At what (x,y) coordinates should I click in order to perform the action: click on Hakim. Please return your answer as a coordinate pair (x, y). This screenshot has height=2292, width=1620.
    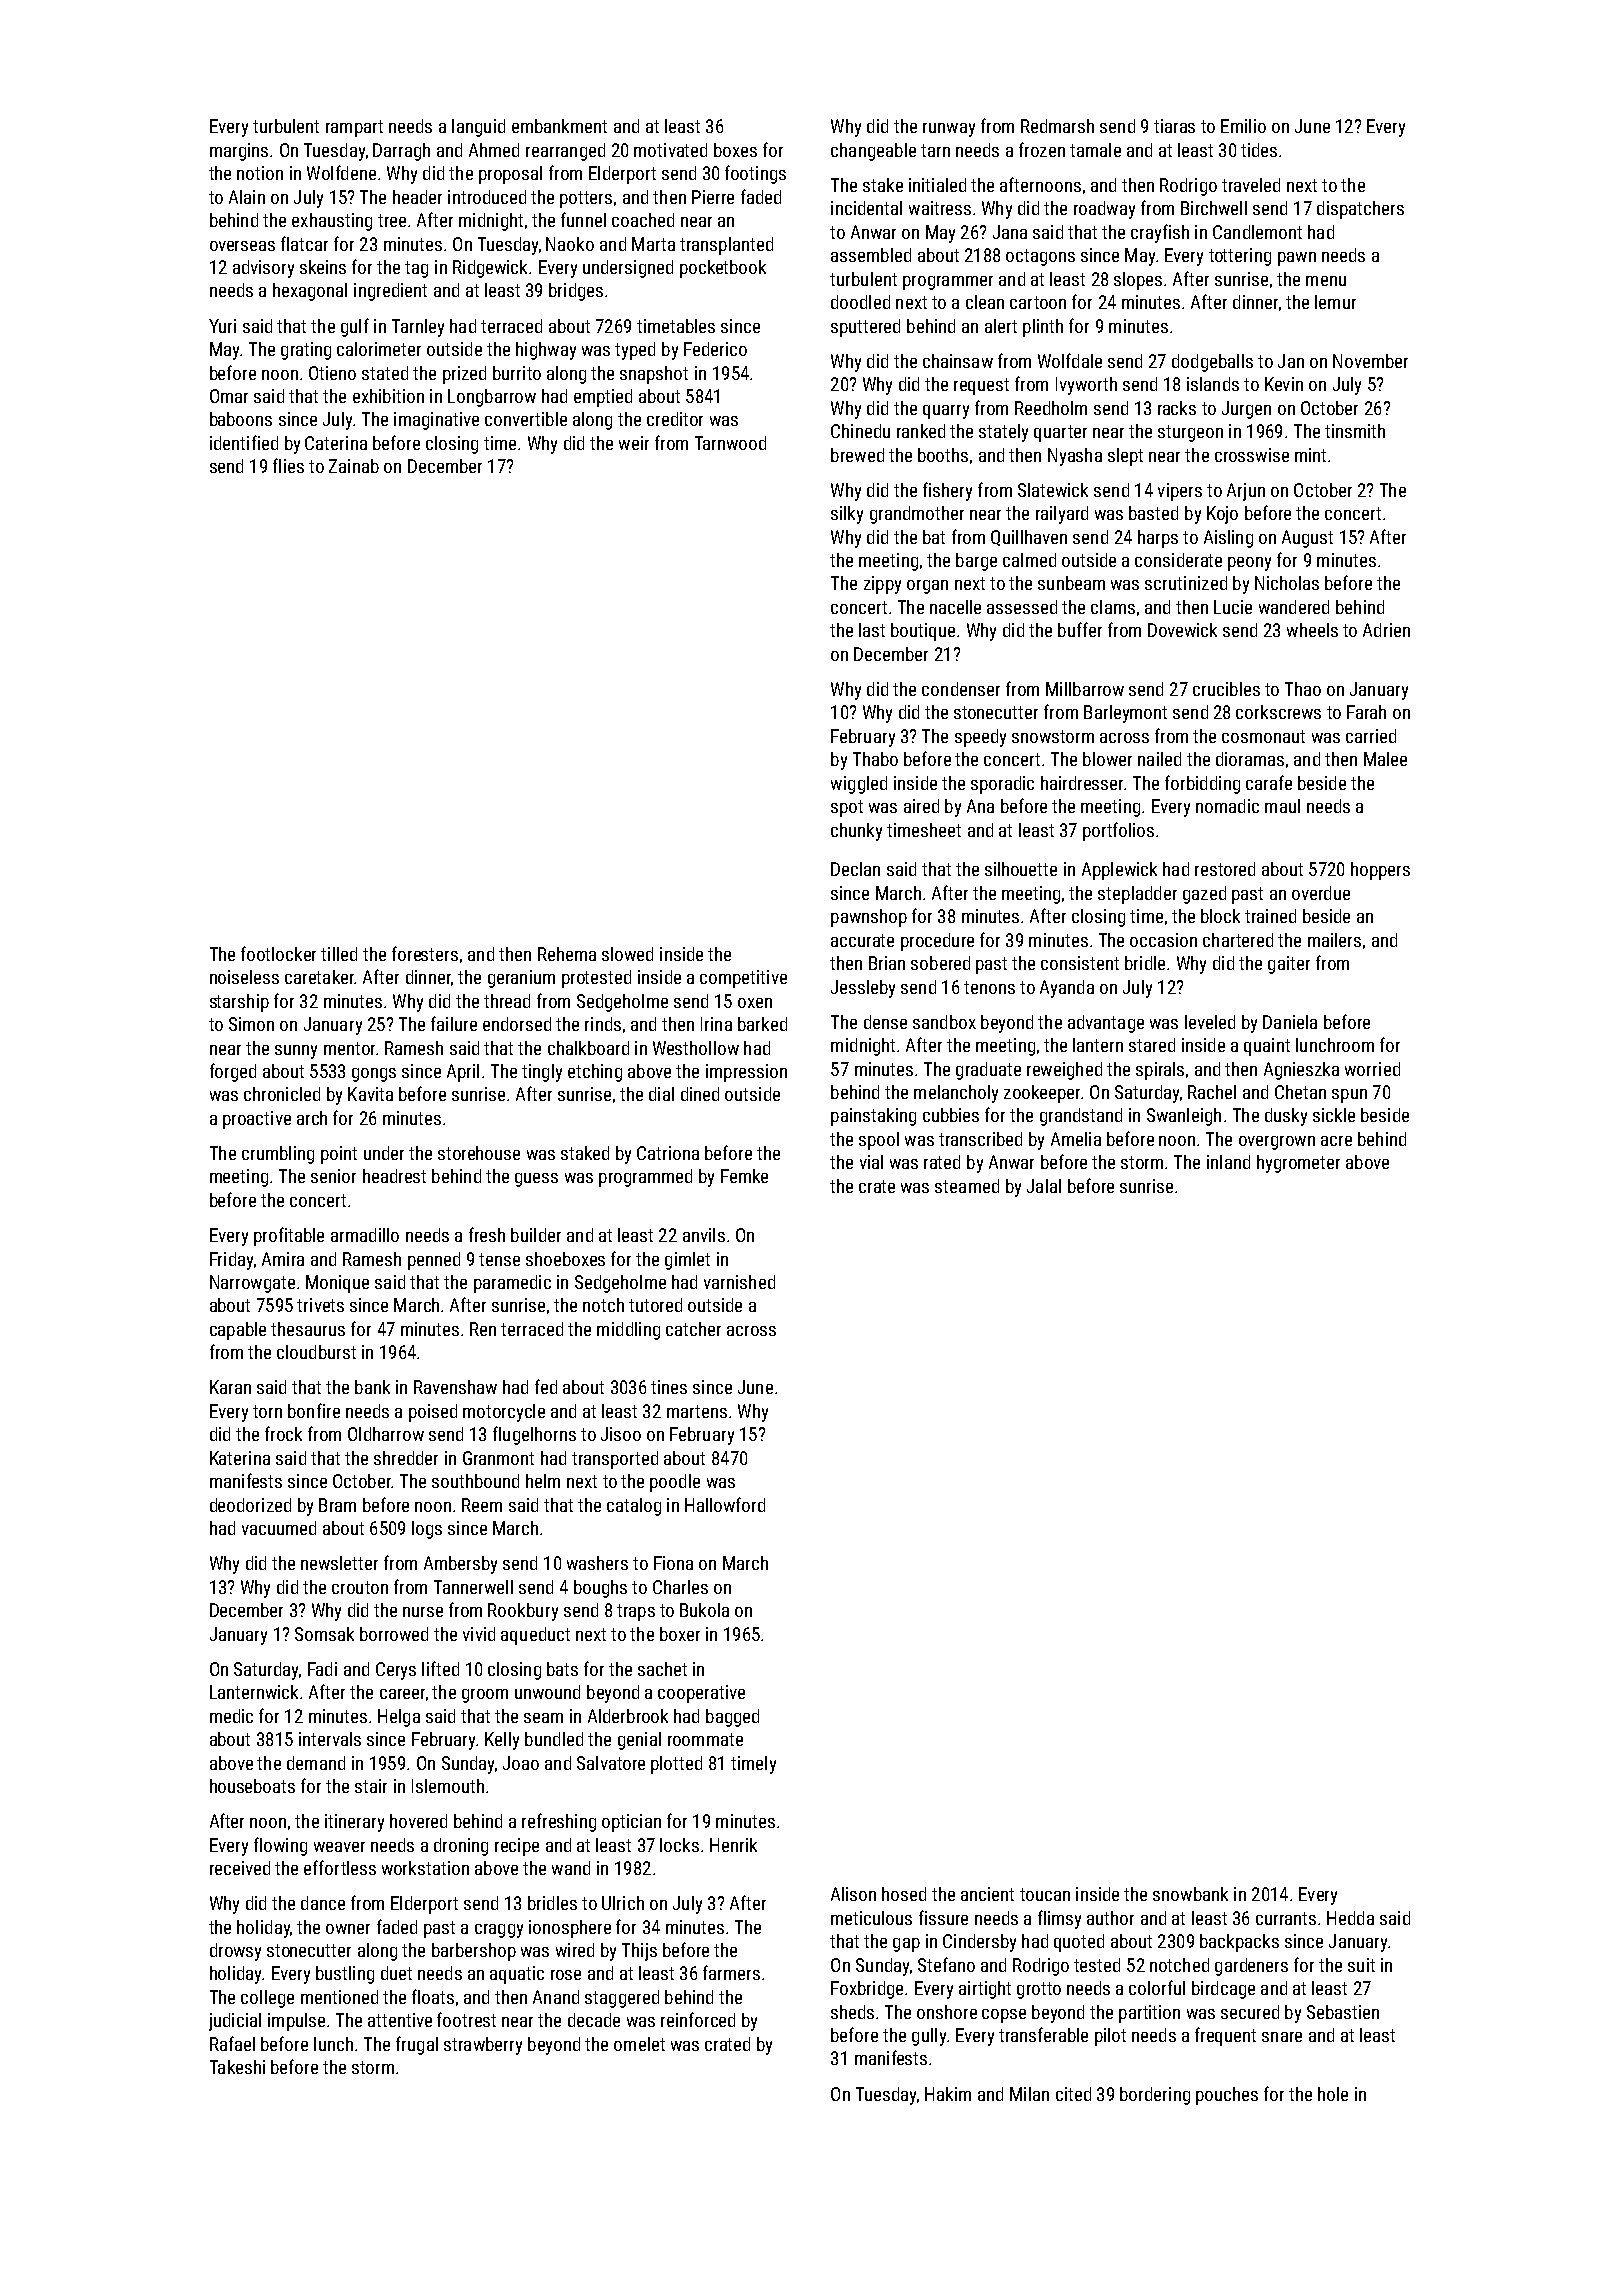
    Looking at the image, I should click on (948, 2094).
